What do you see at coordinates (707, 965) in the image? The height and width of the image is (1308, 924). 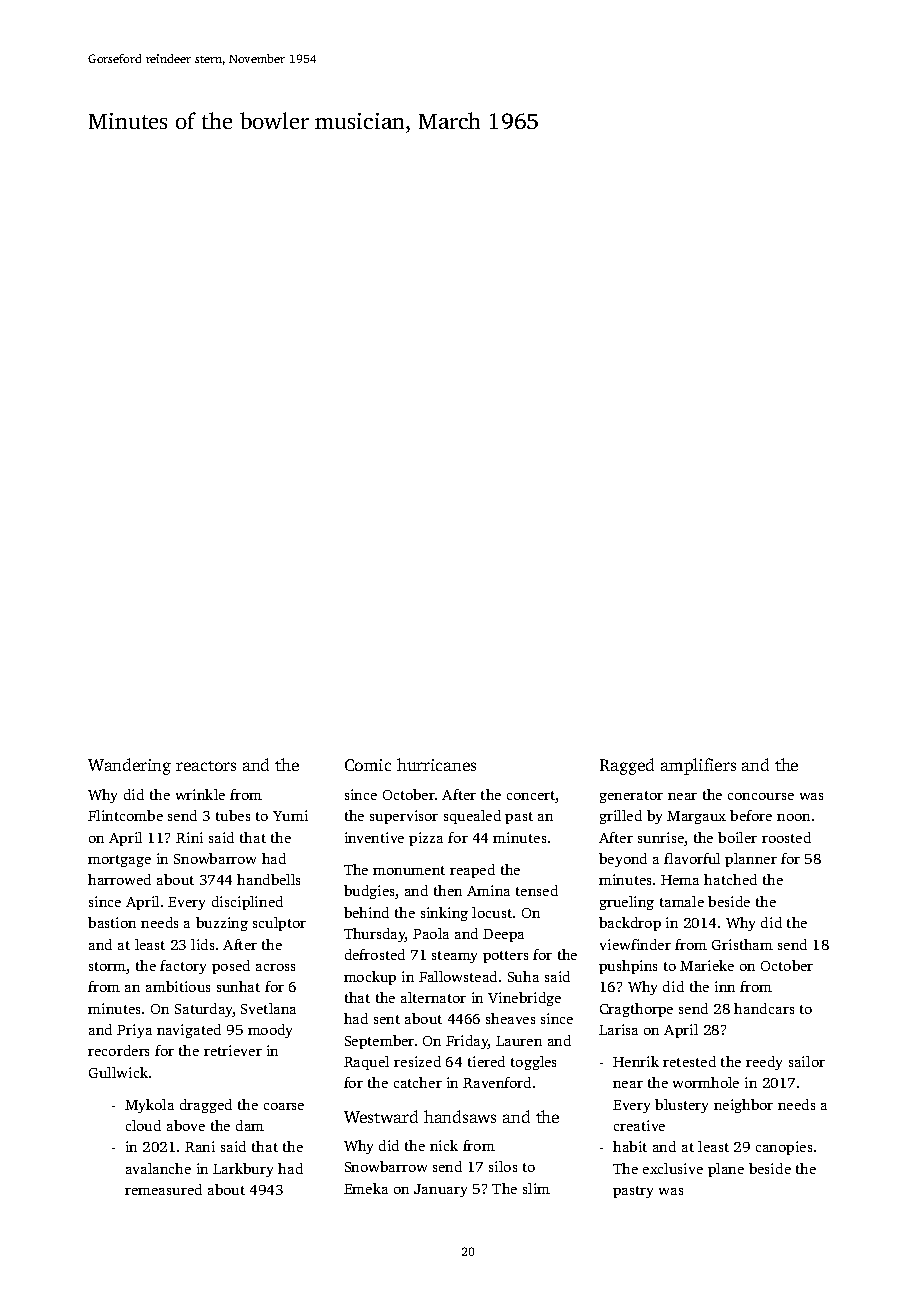 I see `Marieke` at bounding box center [707, 965].
